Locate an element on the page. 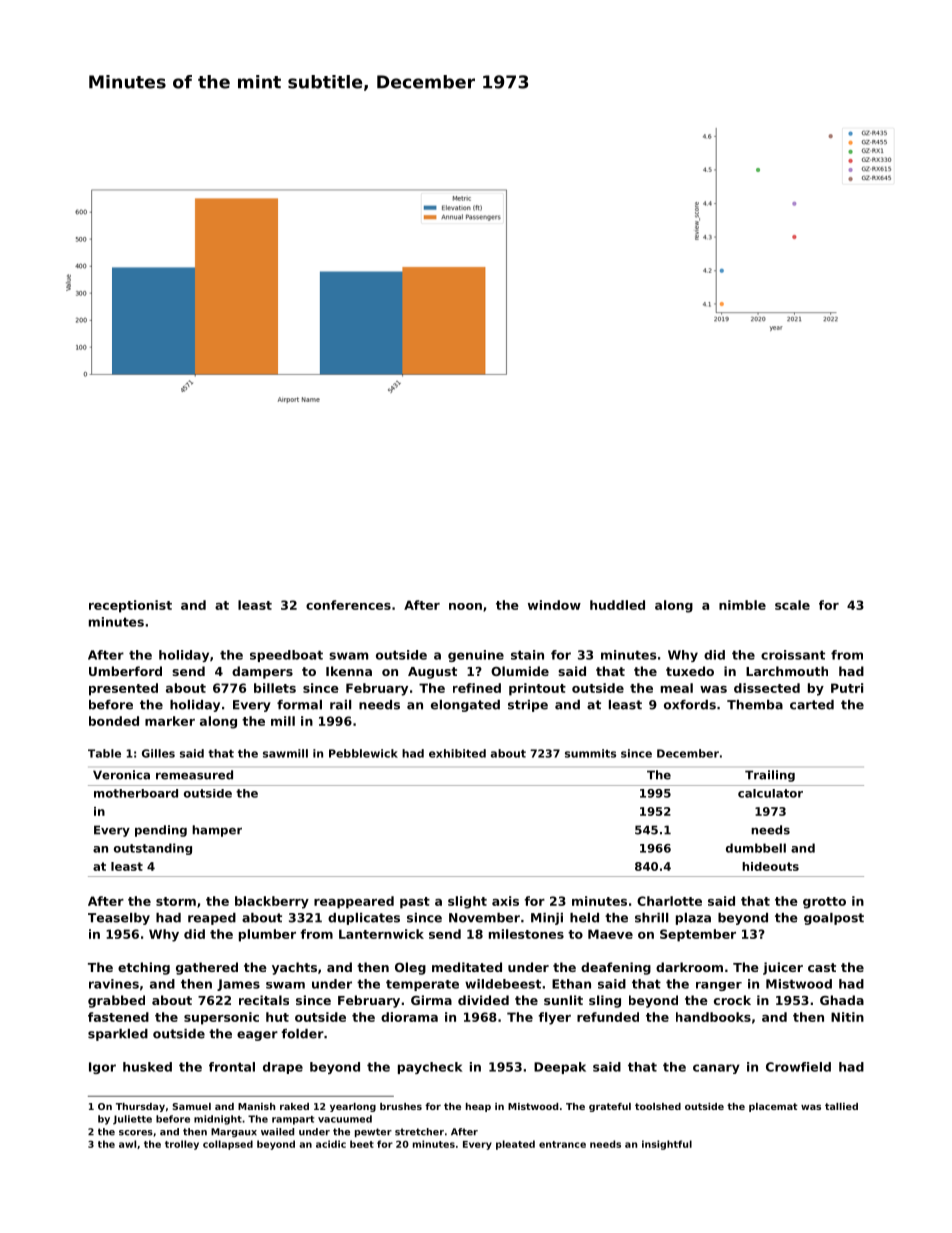  Ghada is located at coordinates (842, 1000).
